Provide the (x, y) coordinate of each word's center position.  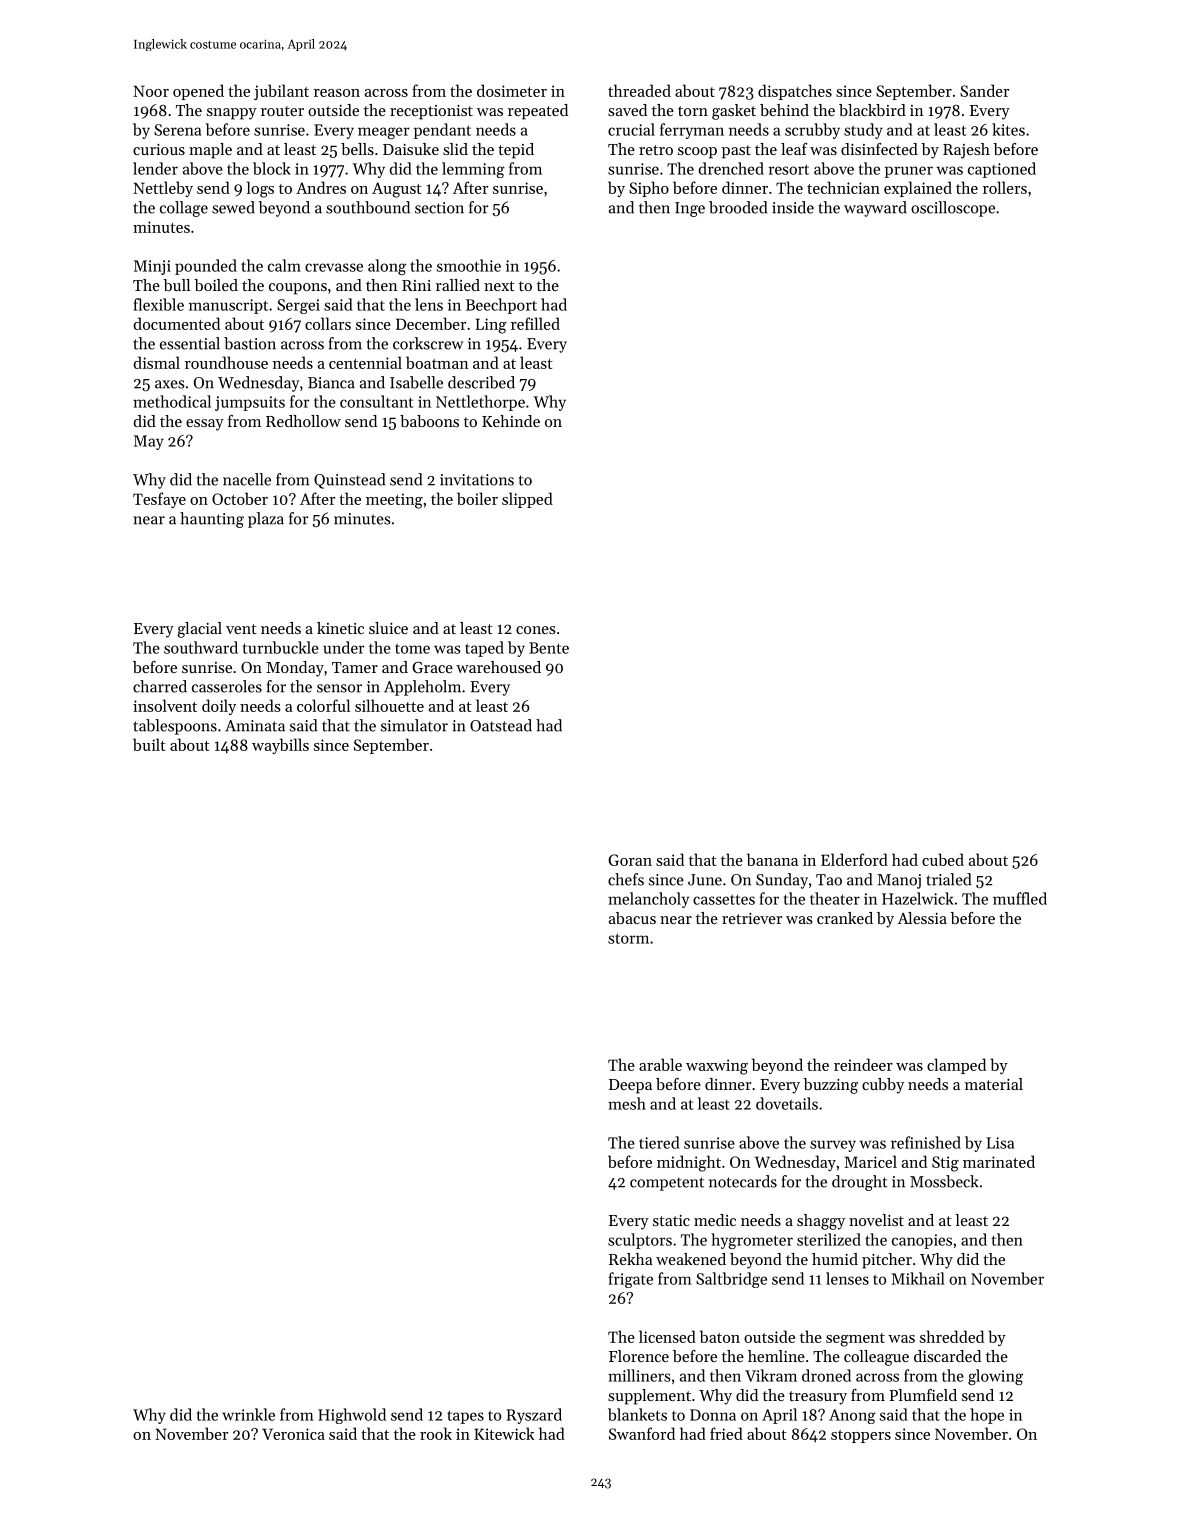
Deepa (630, 1086)
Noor (151, 91)
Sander (984, 90)
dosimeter (512, 90)
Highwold (352, 1416)
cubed (943, 859)
